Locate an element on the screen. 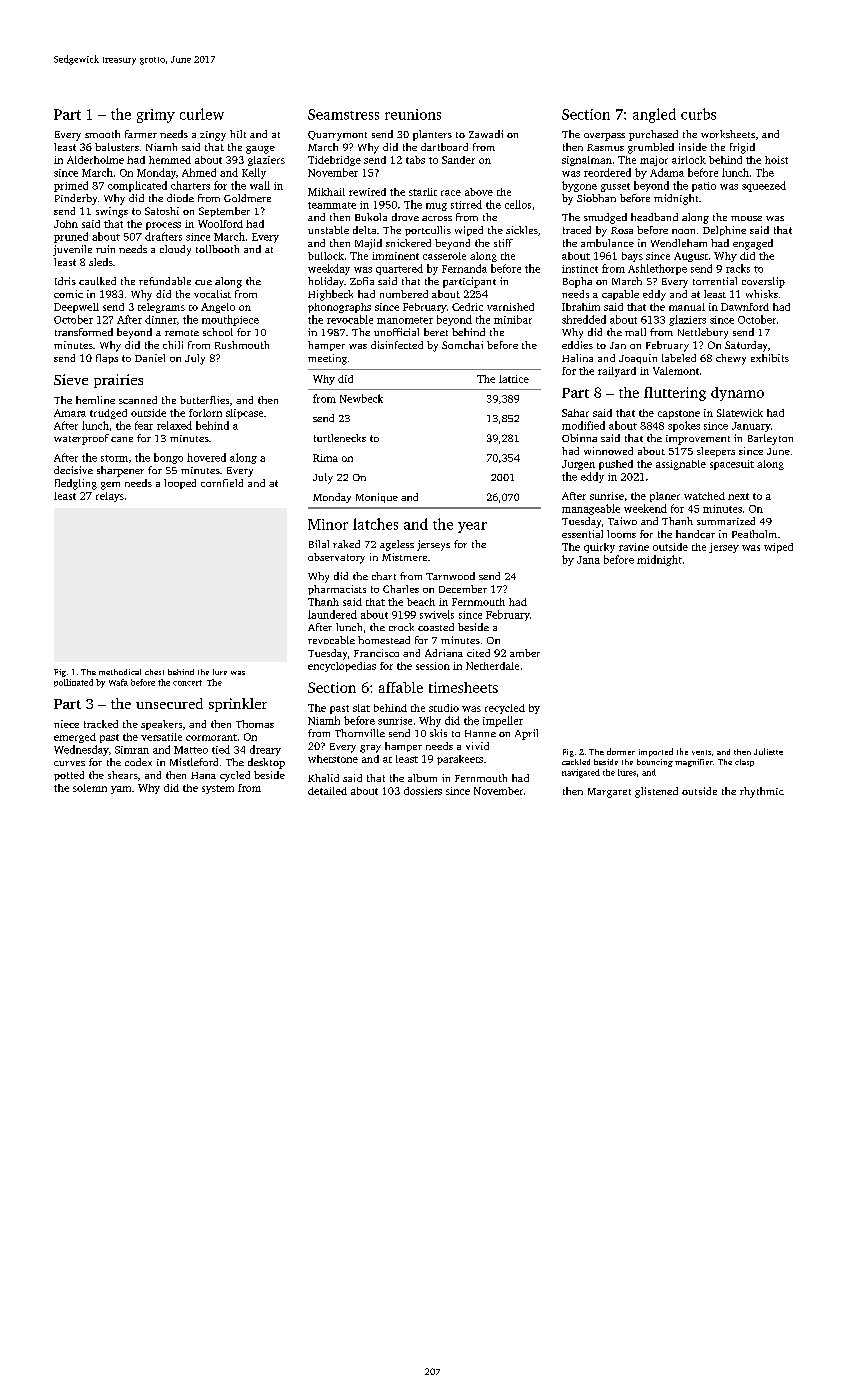 This screenshot has height=1400, width=849. curbs is located at coordinates (698, 114).
